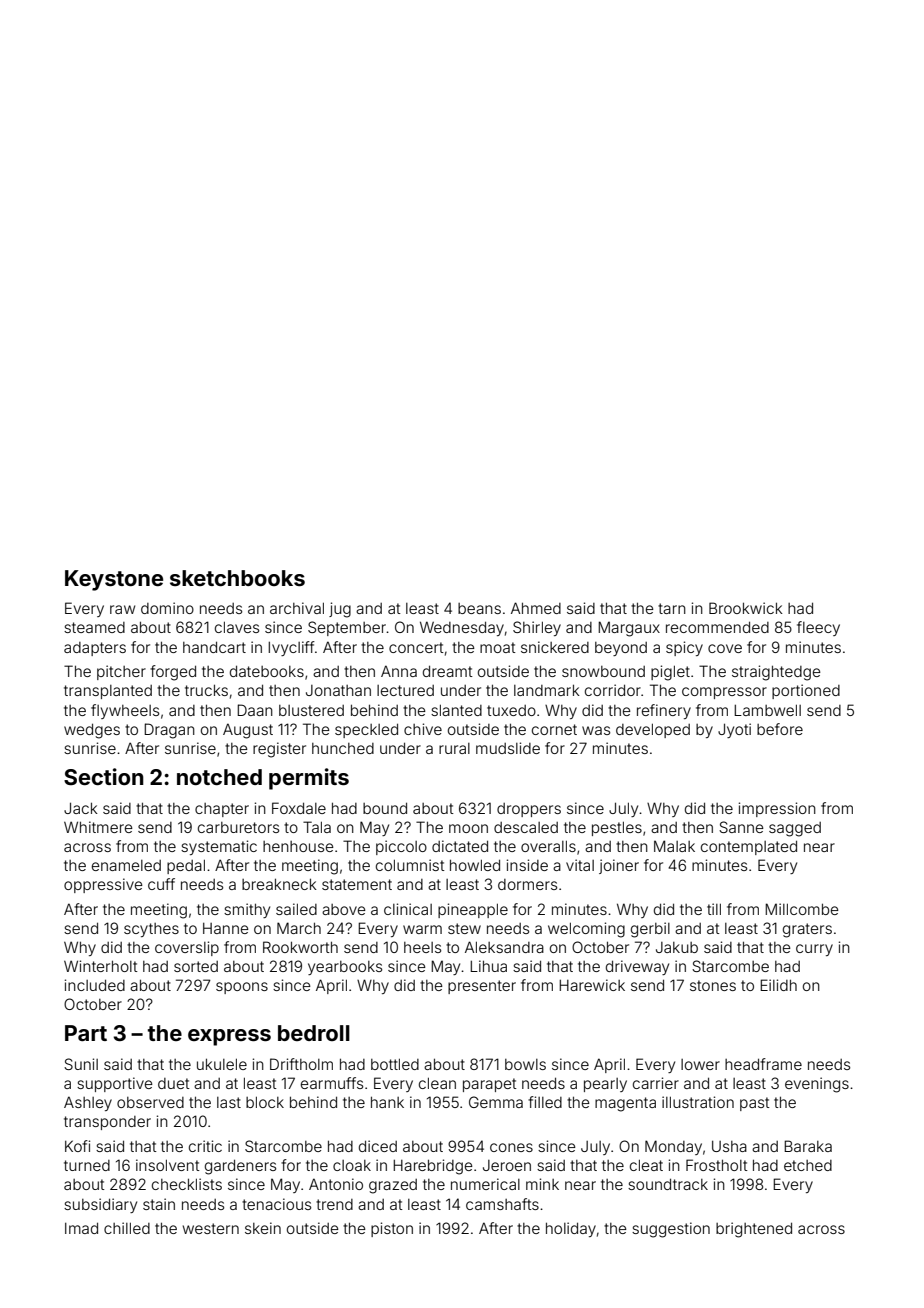  What do you see at coordinates (767, 710) in the image?
I see `Lambwell` at bounding box center [767, 710].
